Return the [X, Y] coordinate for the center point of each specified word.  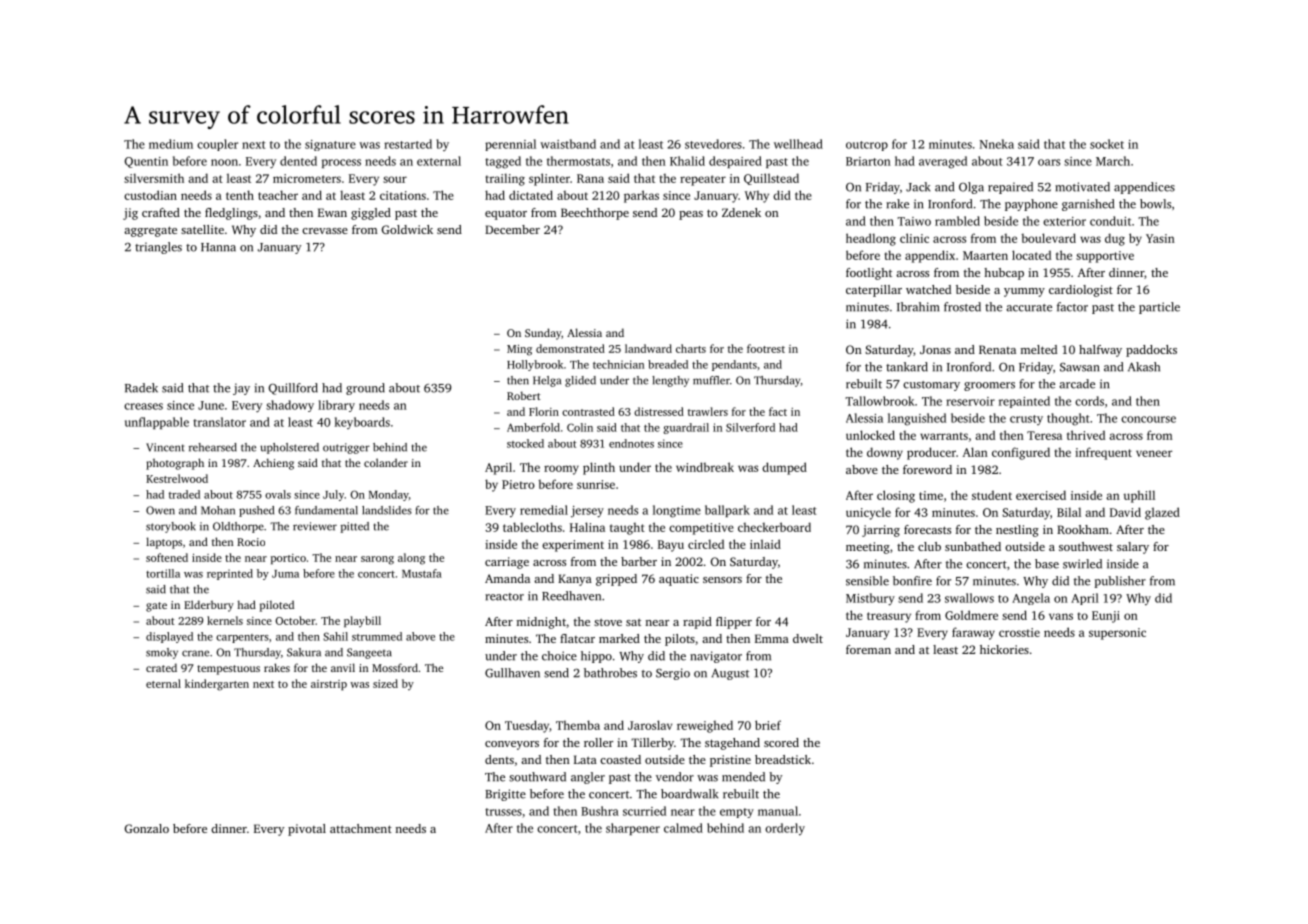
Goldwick [407, 229]
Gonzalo [147, 828]
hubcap [1004, 274]
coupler [217, 145]
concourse [1148, 419]
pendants [734, 365]
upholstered [289, 448]
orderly [785, 829]
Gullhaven [512, 673]
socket [1107, 144]
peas [691, 215]
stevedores [713, 144]
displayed [169, 637]
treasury [889, 617]
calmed [683, 828]
